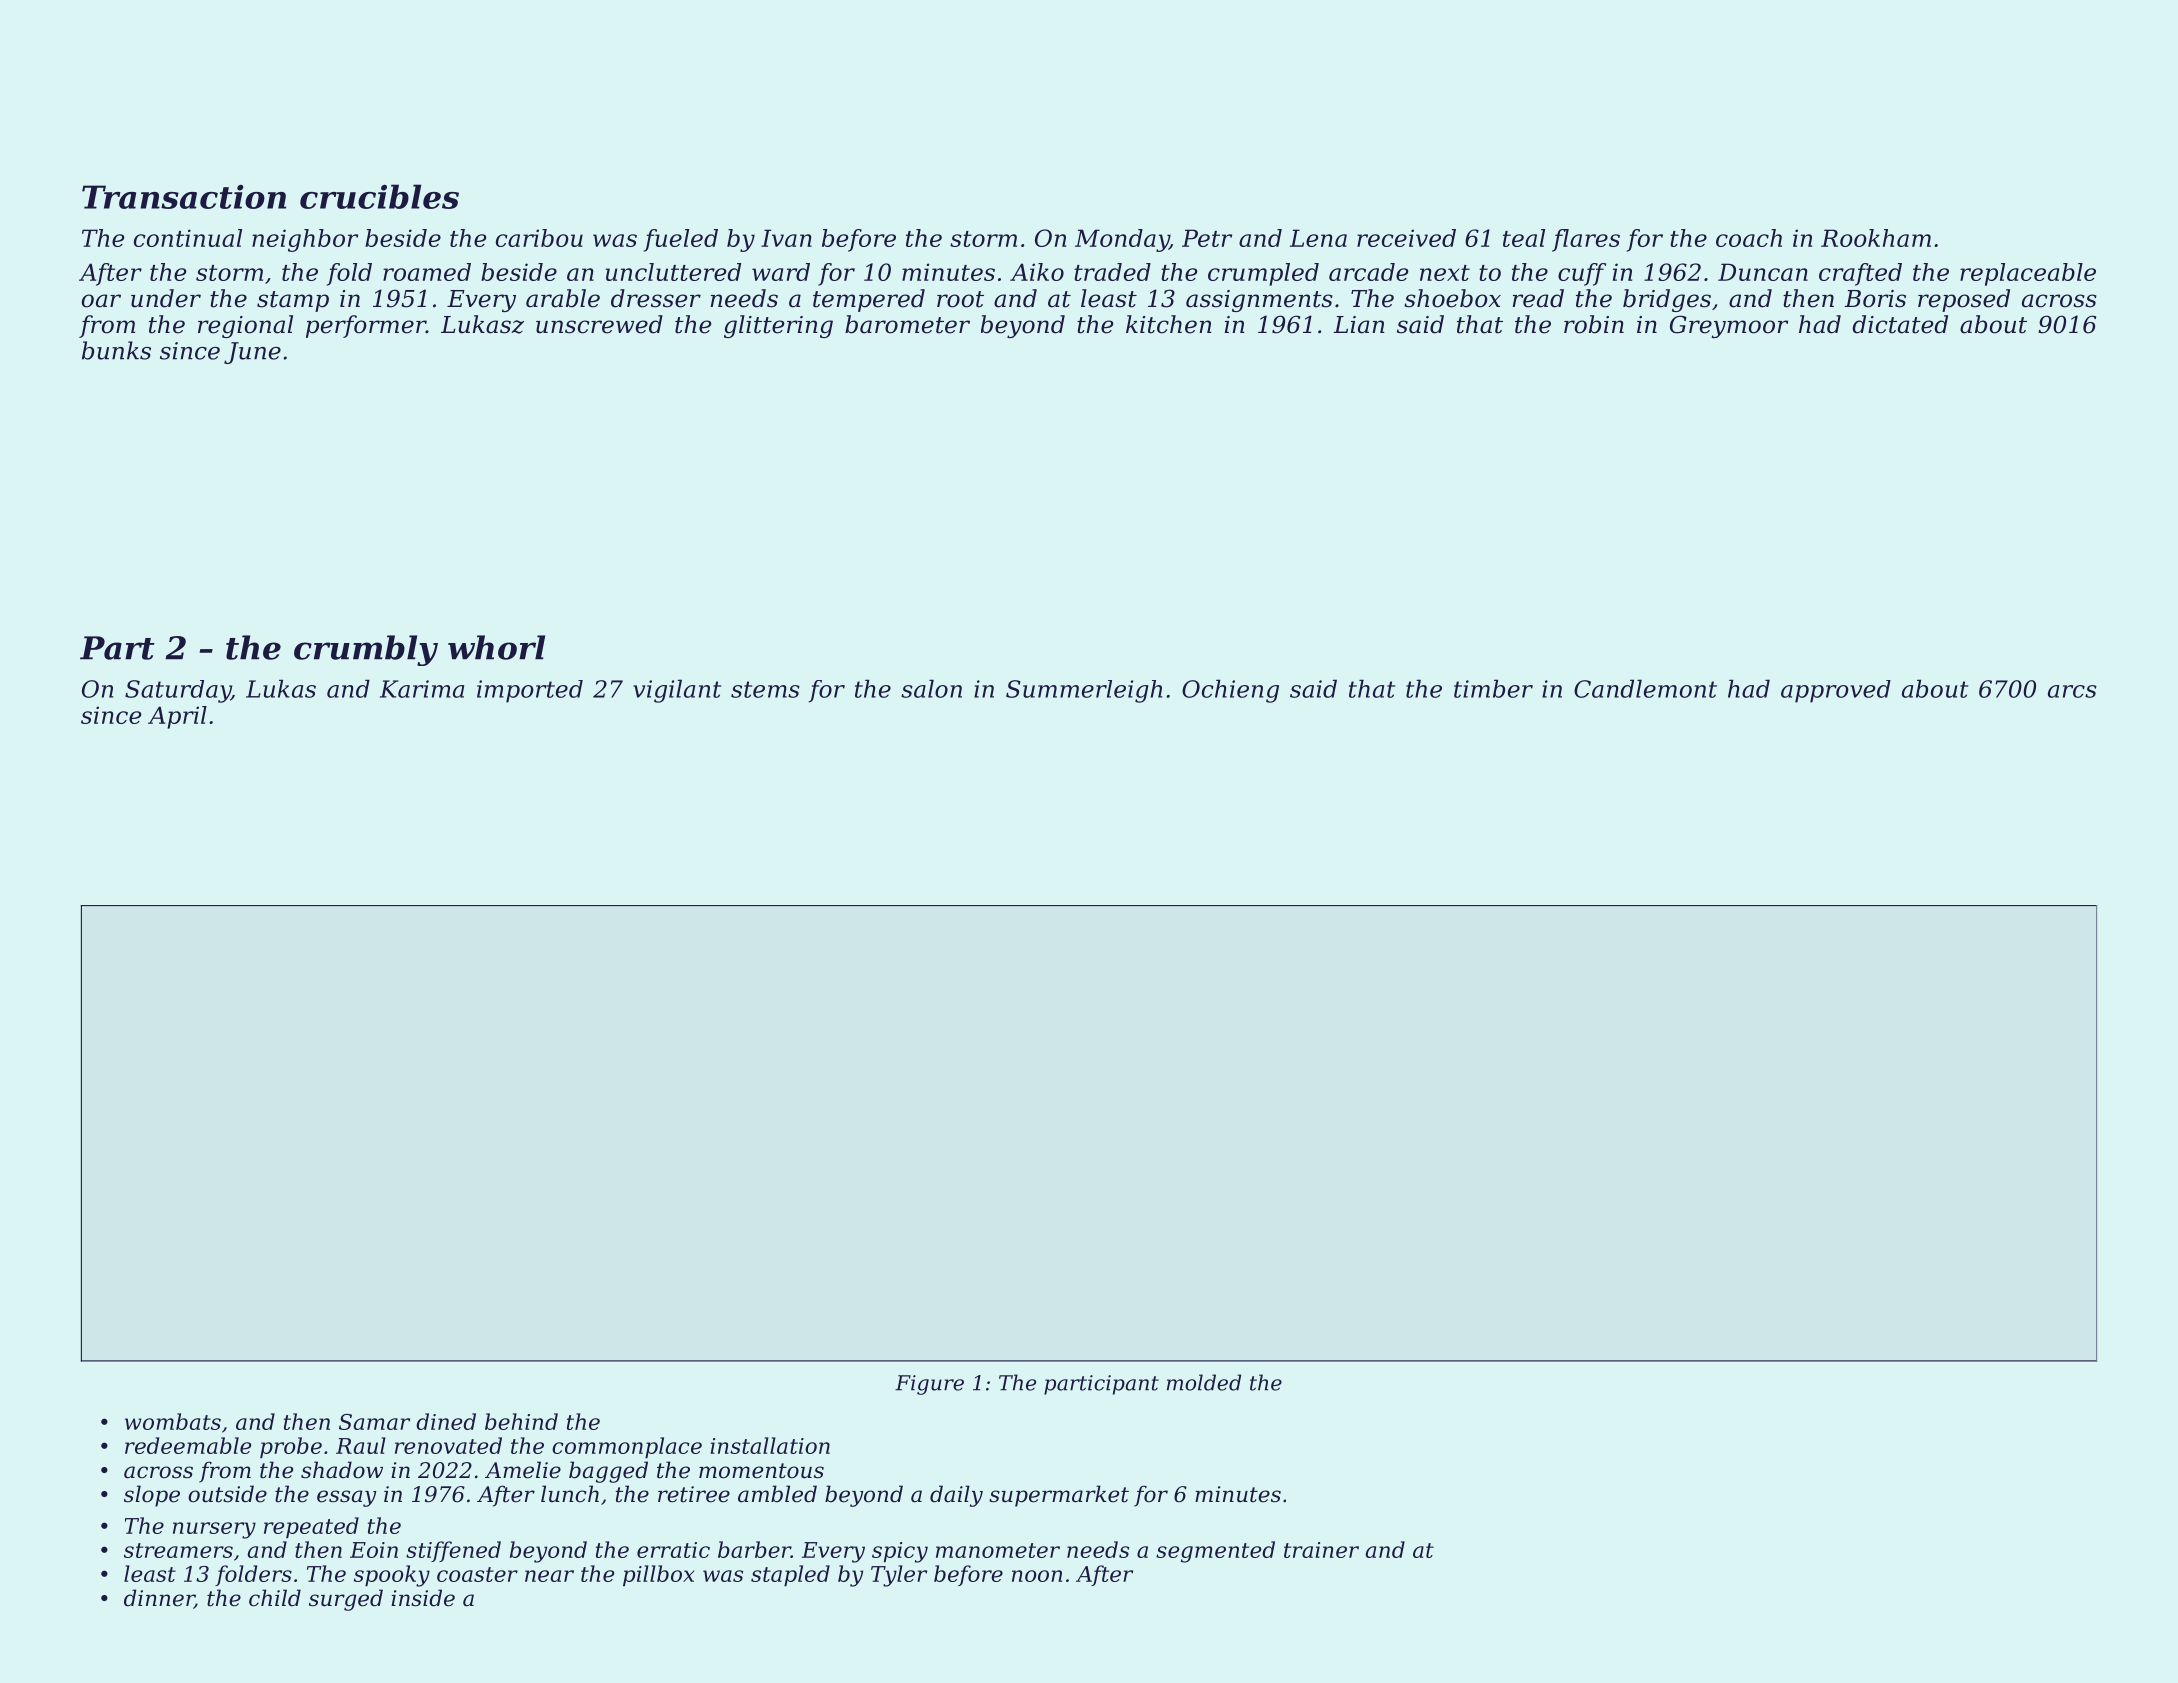  I want to click on Candlemont, so click(1645, 688).
